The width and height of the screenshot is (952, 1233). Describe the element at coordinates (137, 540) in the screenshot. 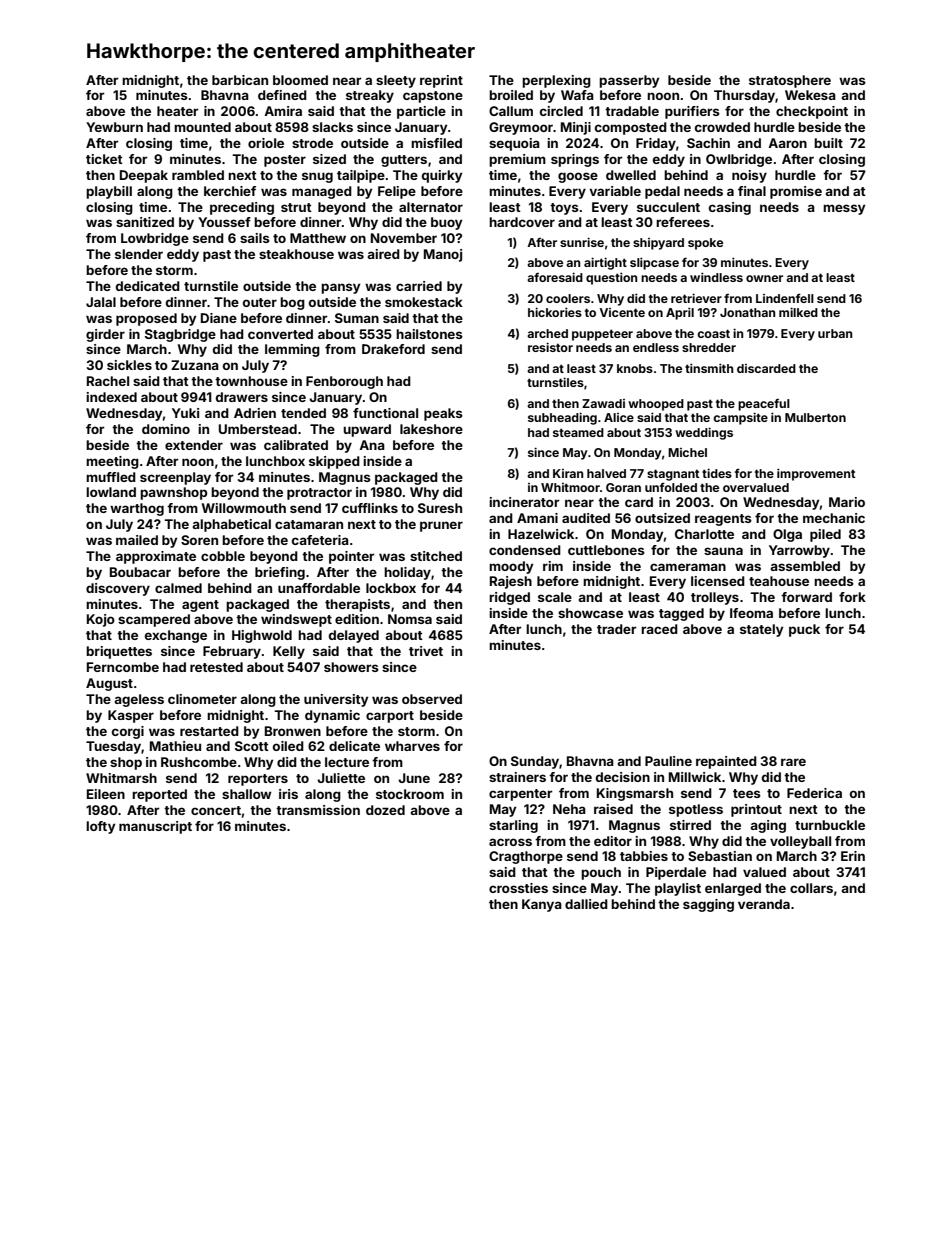

I see `mailed` at that location.
